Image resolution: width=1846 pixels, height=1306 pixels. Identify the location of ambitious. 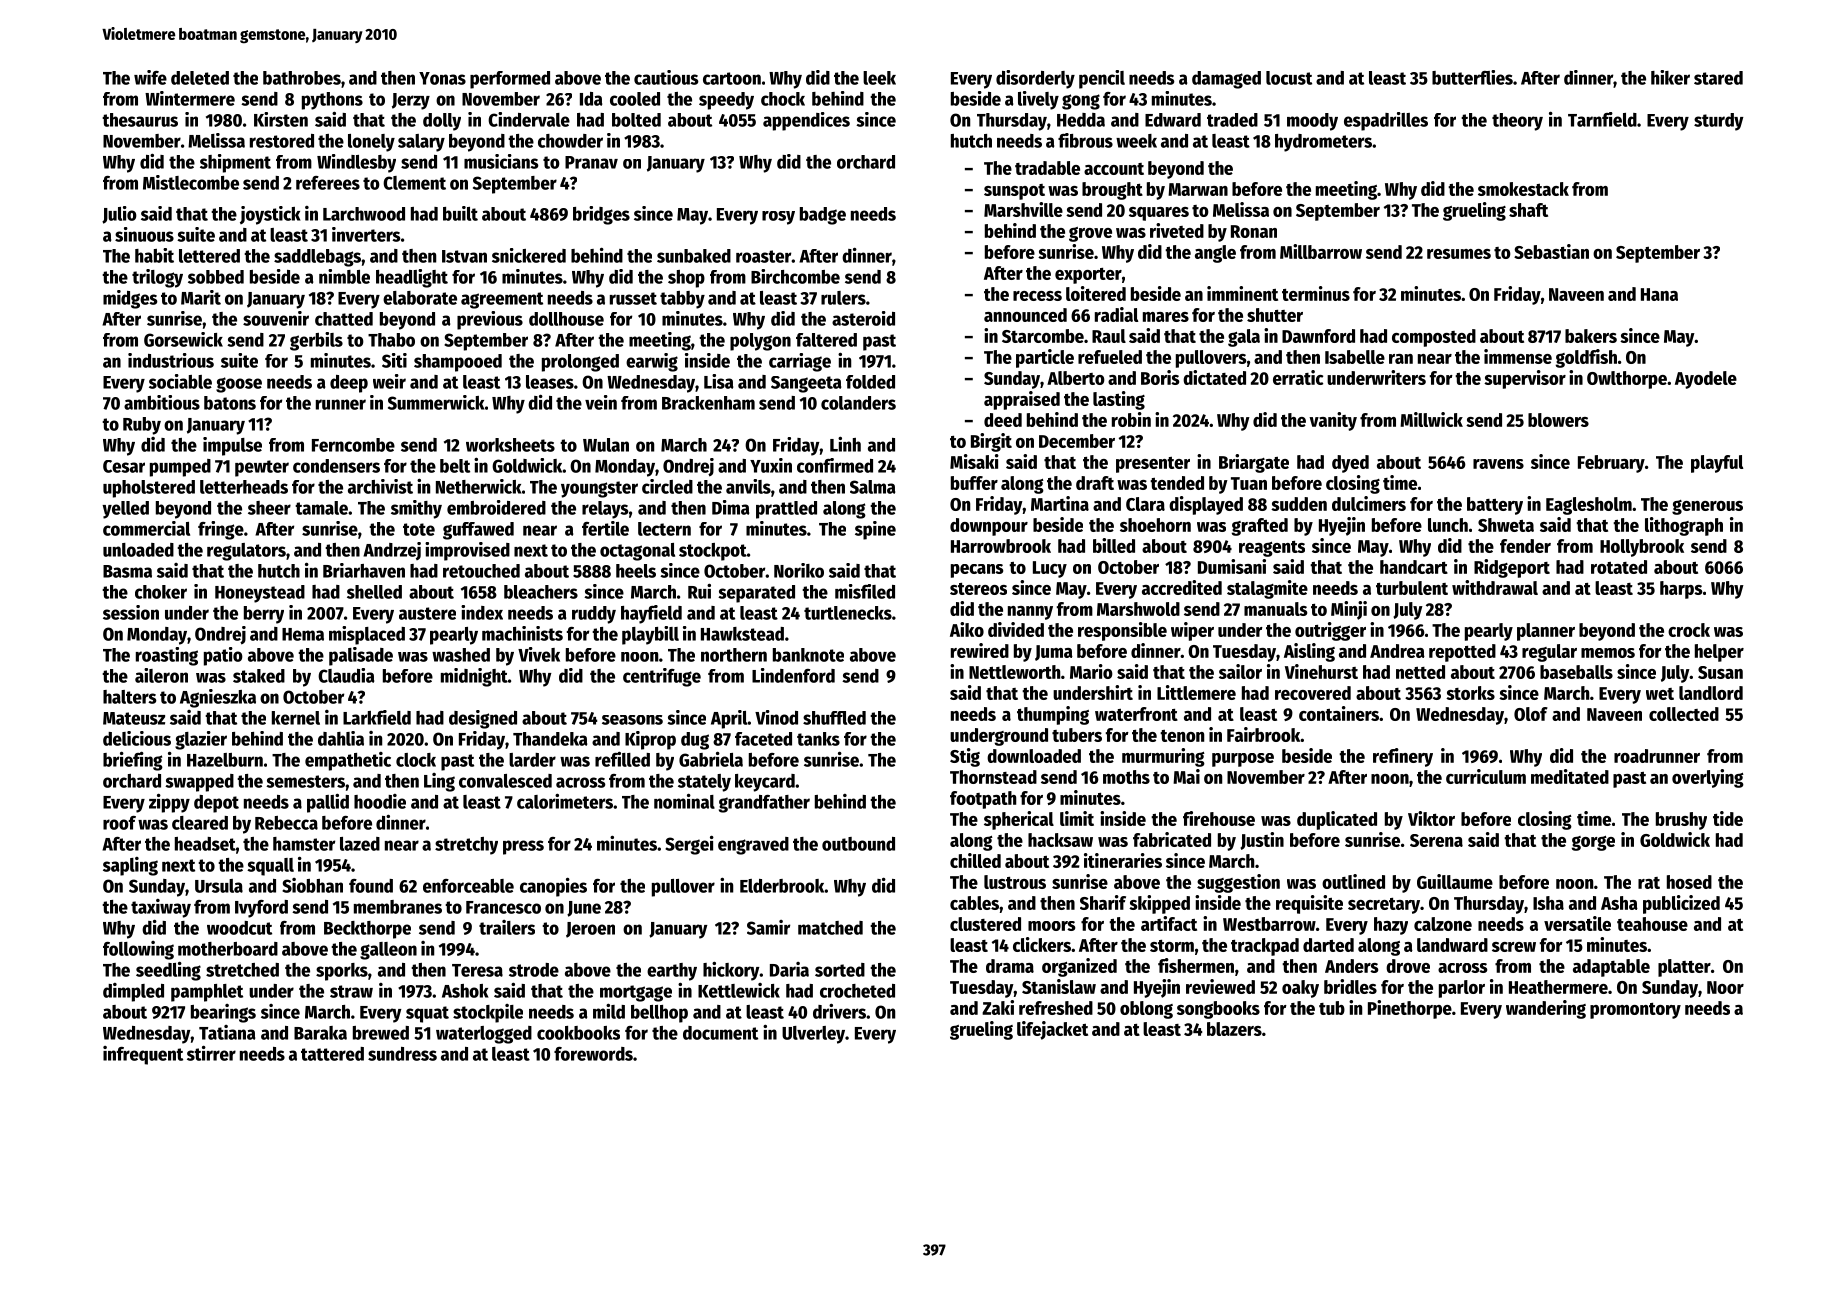
(162, 402).
